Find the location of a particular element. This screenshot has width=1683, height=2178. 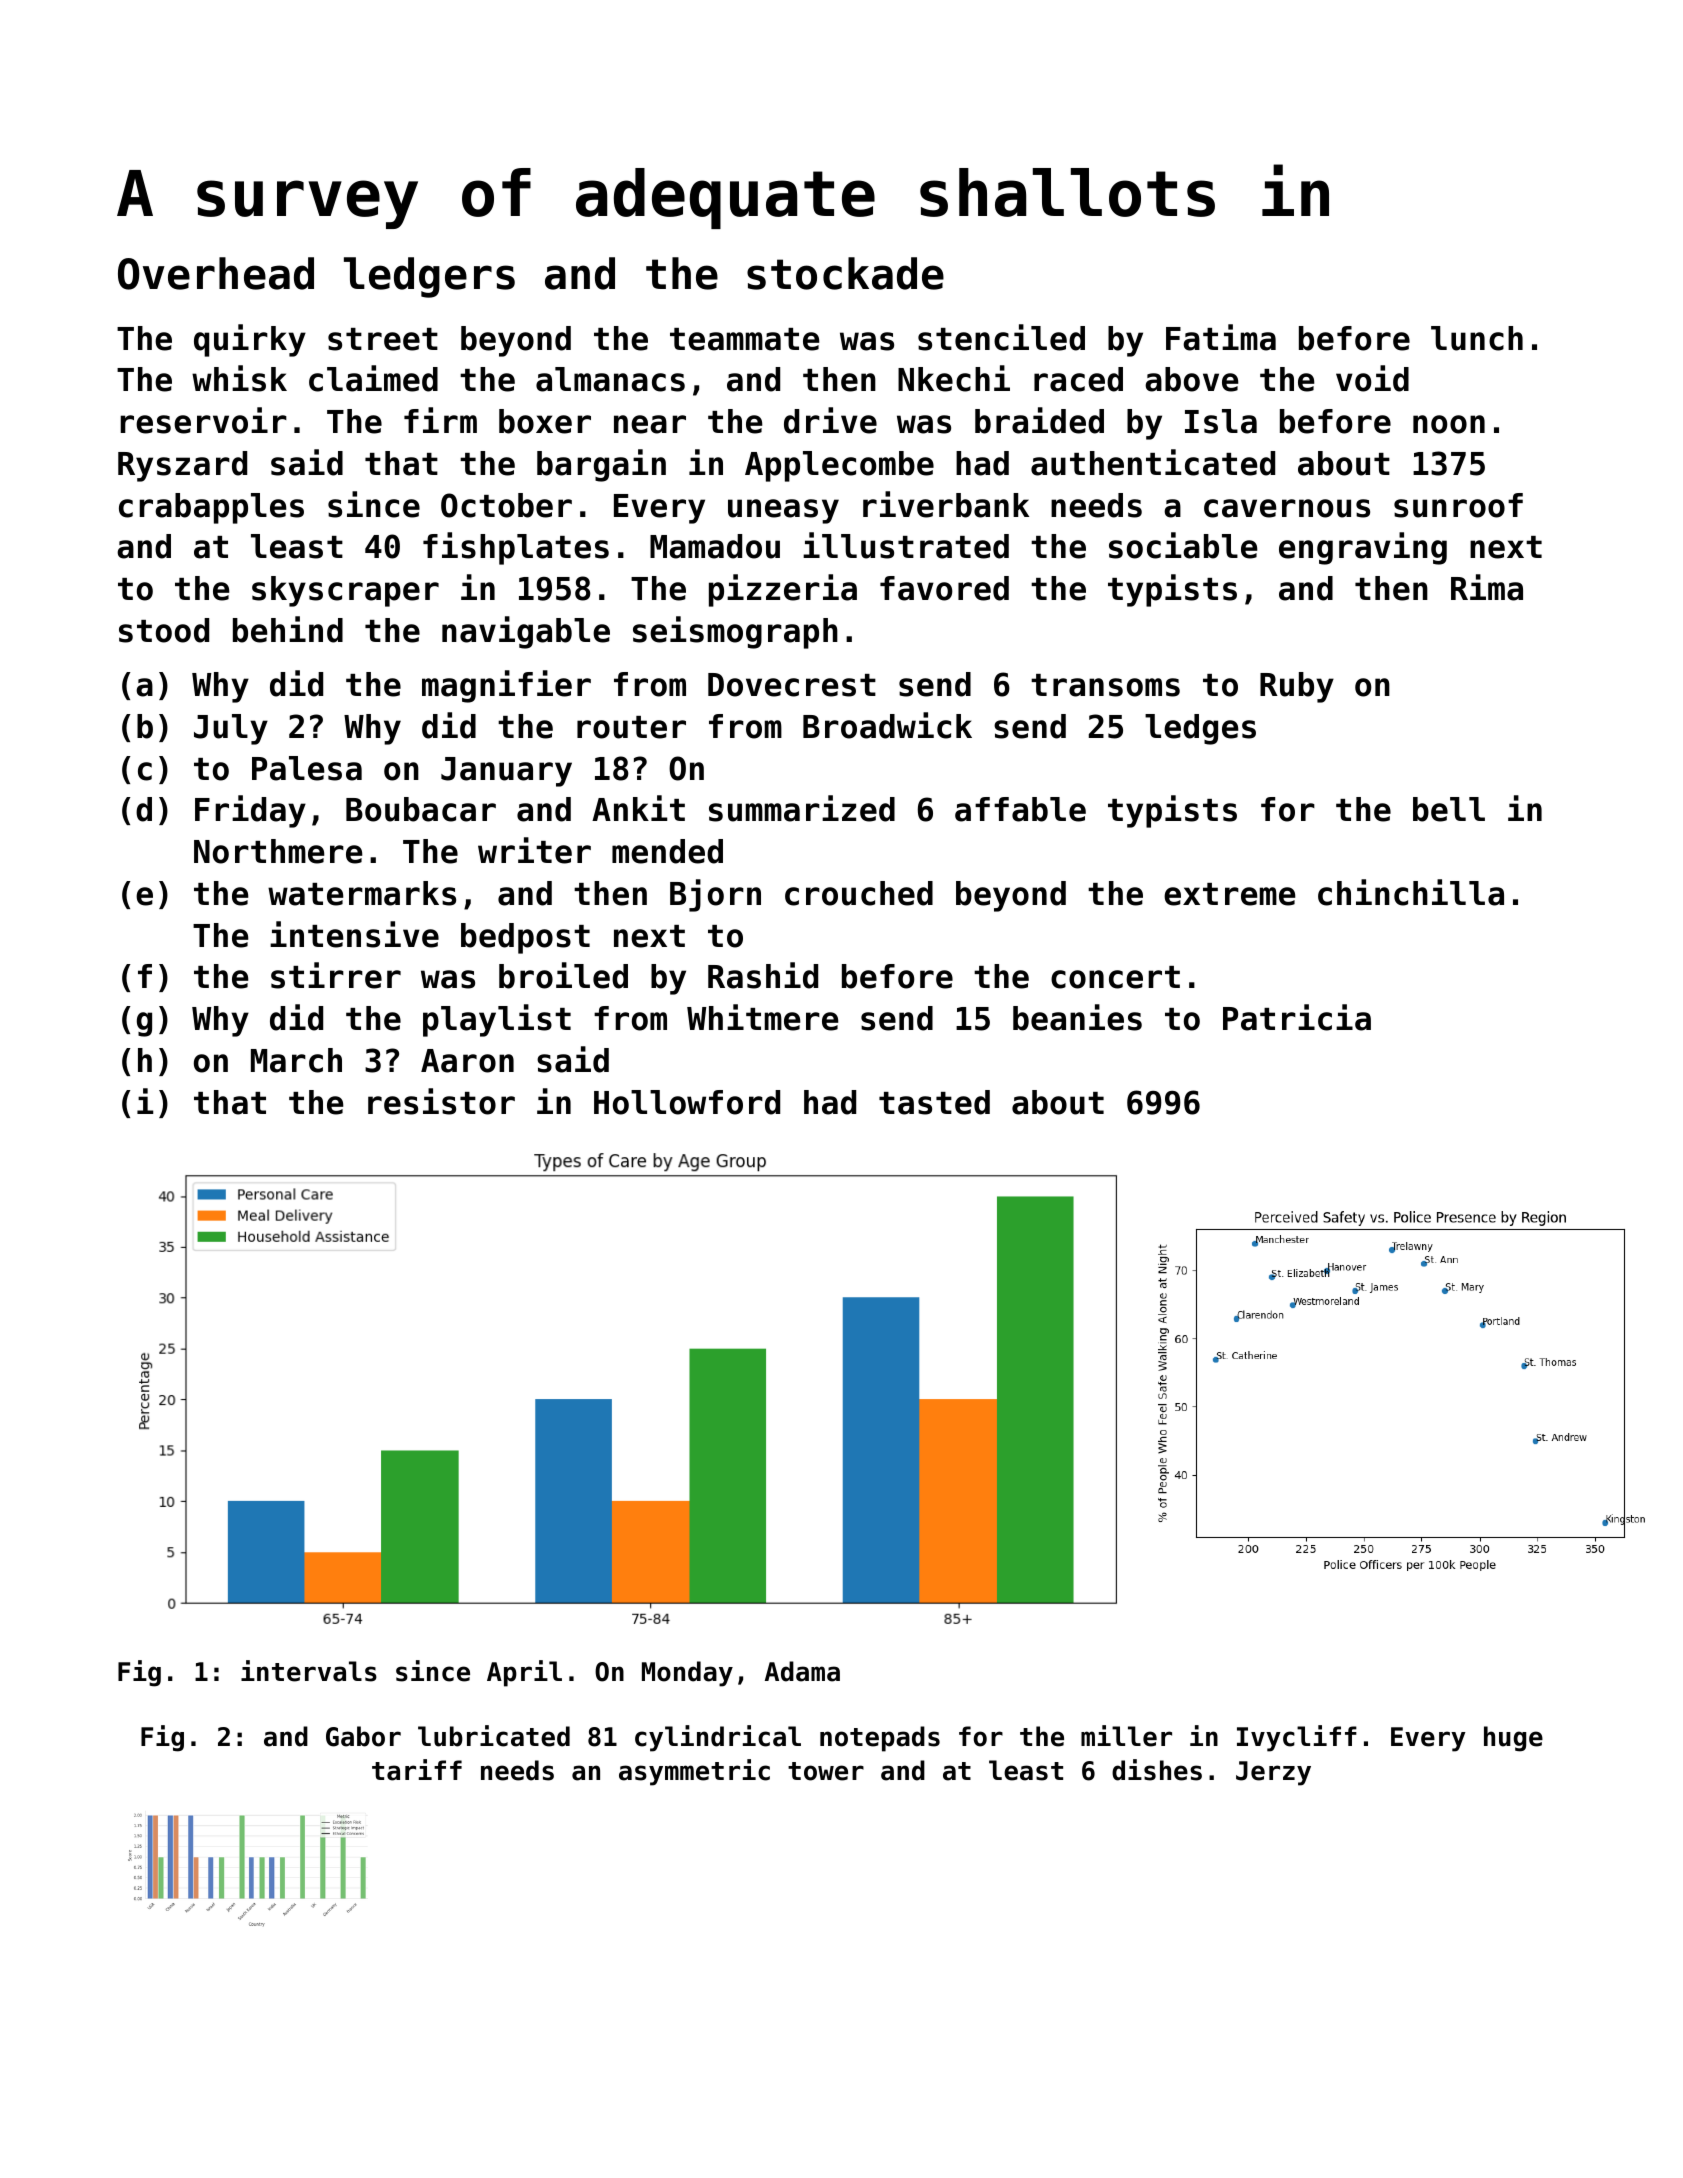

Hollowford is located at coordinates (687, 1102).
